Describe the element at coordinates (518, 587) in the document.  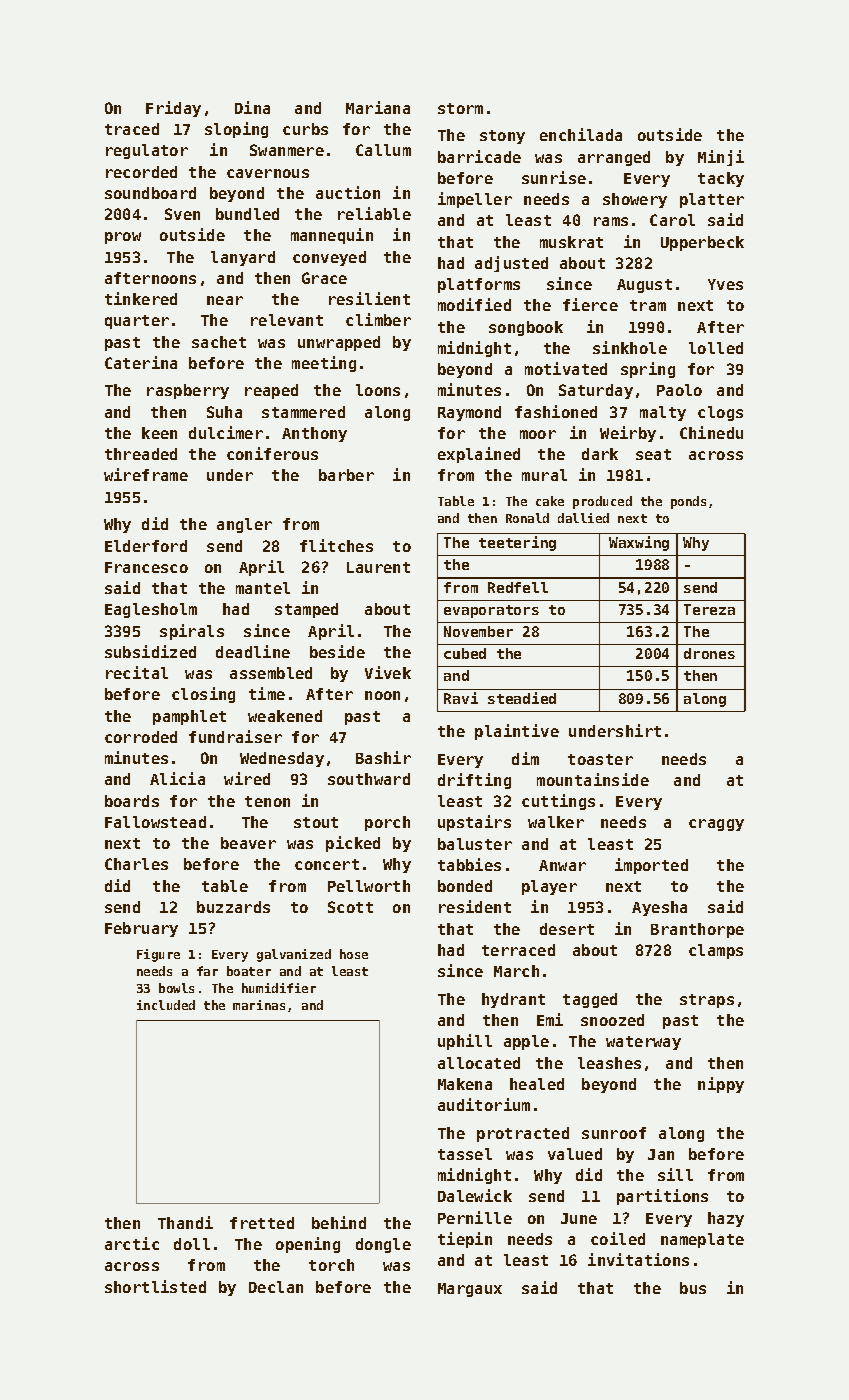
I see `Redfell` at that location.
